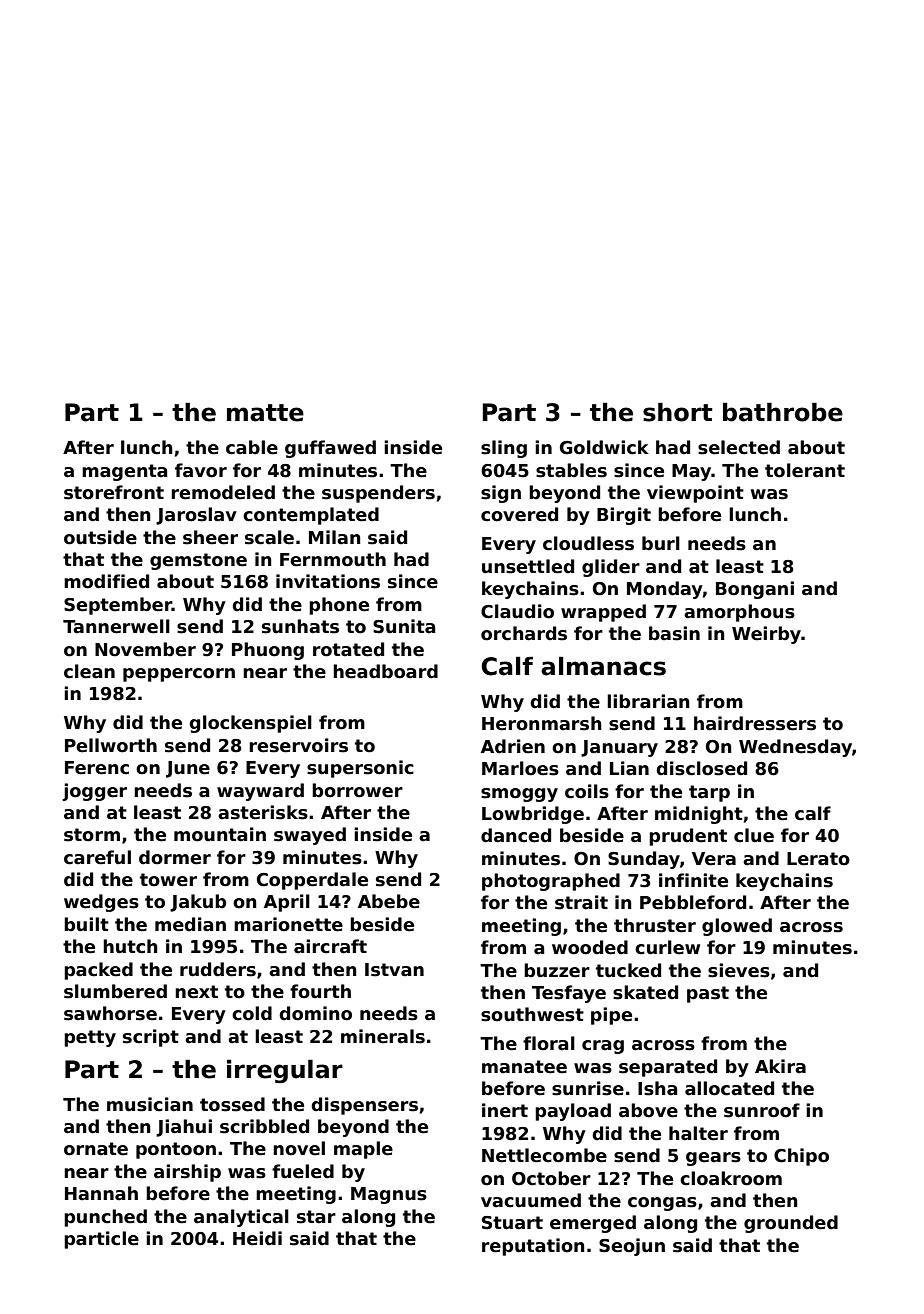 The width and height of the screenshot is (924, 1314). What do you see at coordinates (265, 413) in the screenshot?
I see `matte` at bounding box center [265, 413].
